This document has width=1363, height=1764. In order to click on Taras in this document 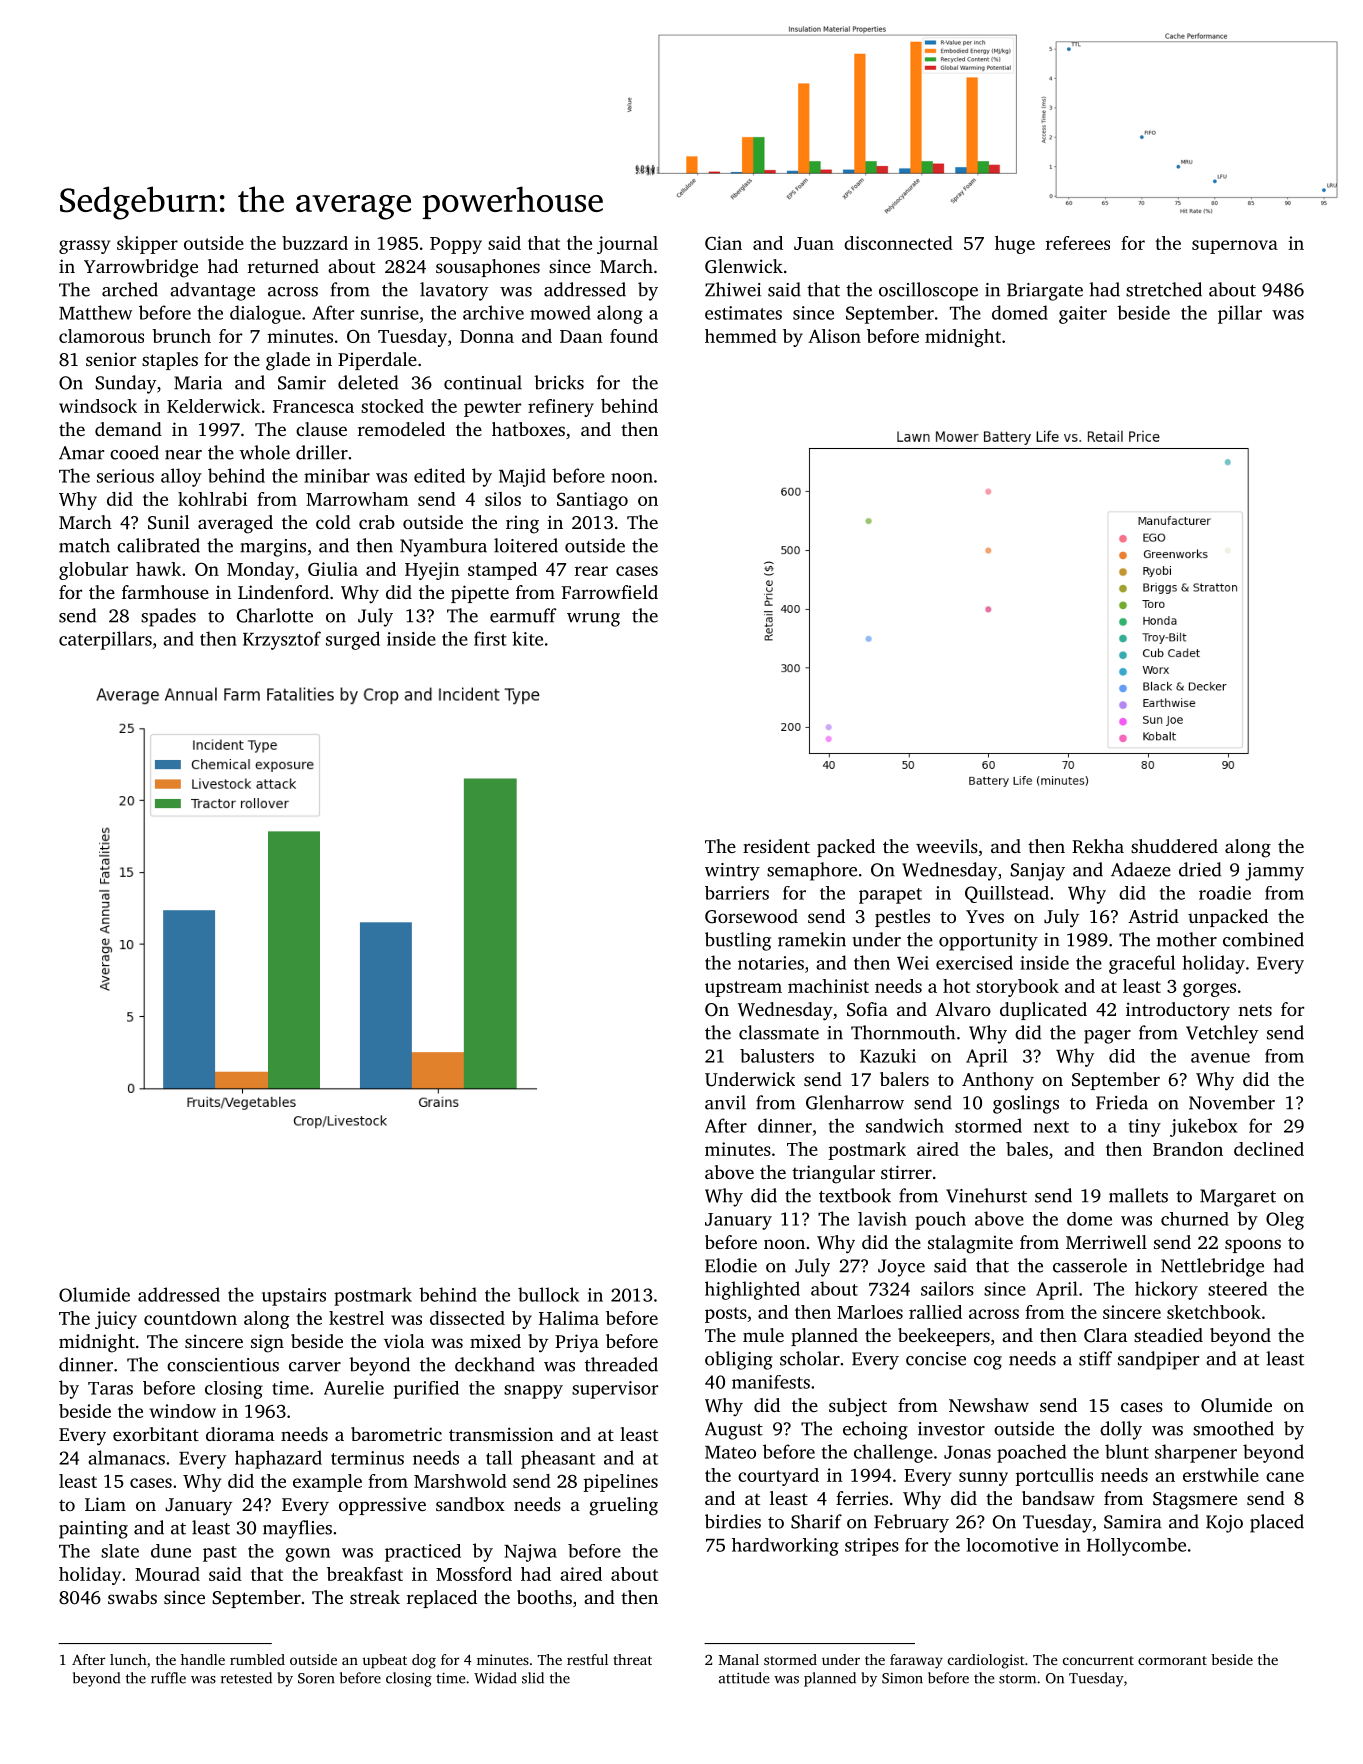, I will do `click(110, 1388)`.
